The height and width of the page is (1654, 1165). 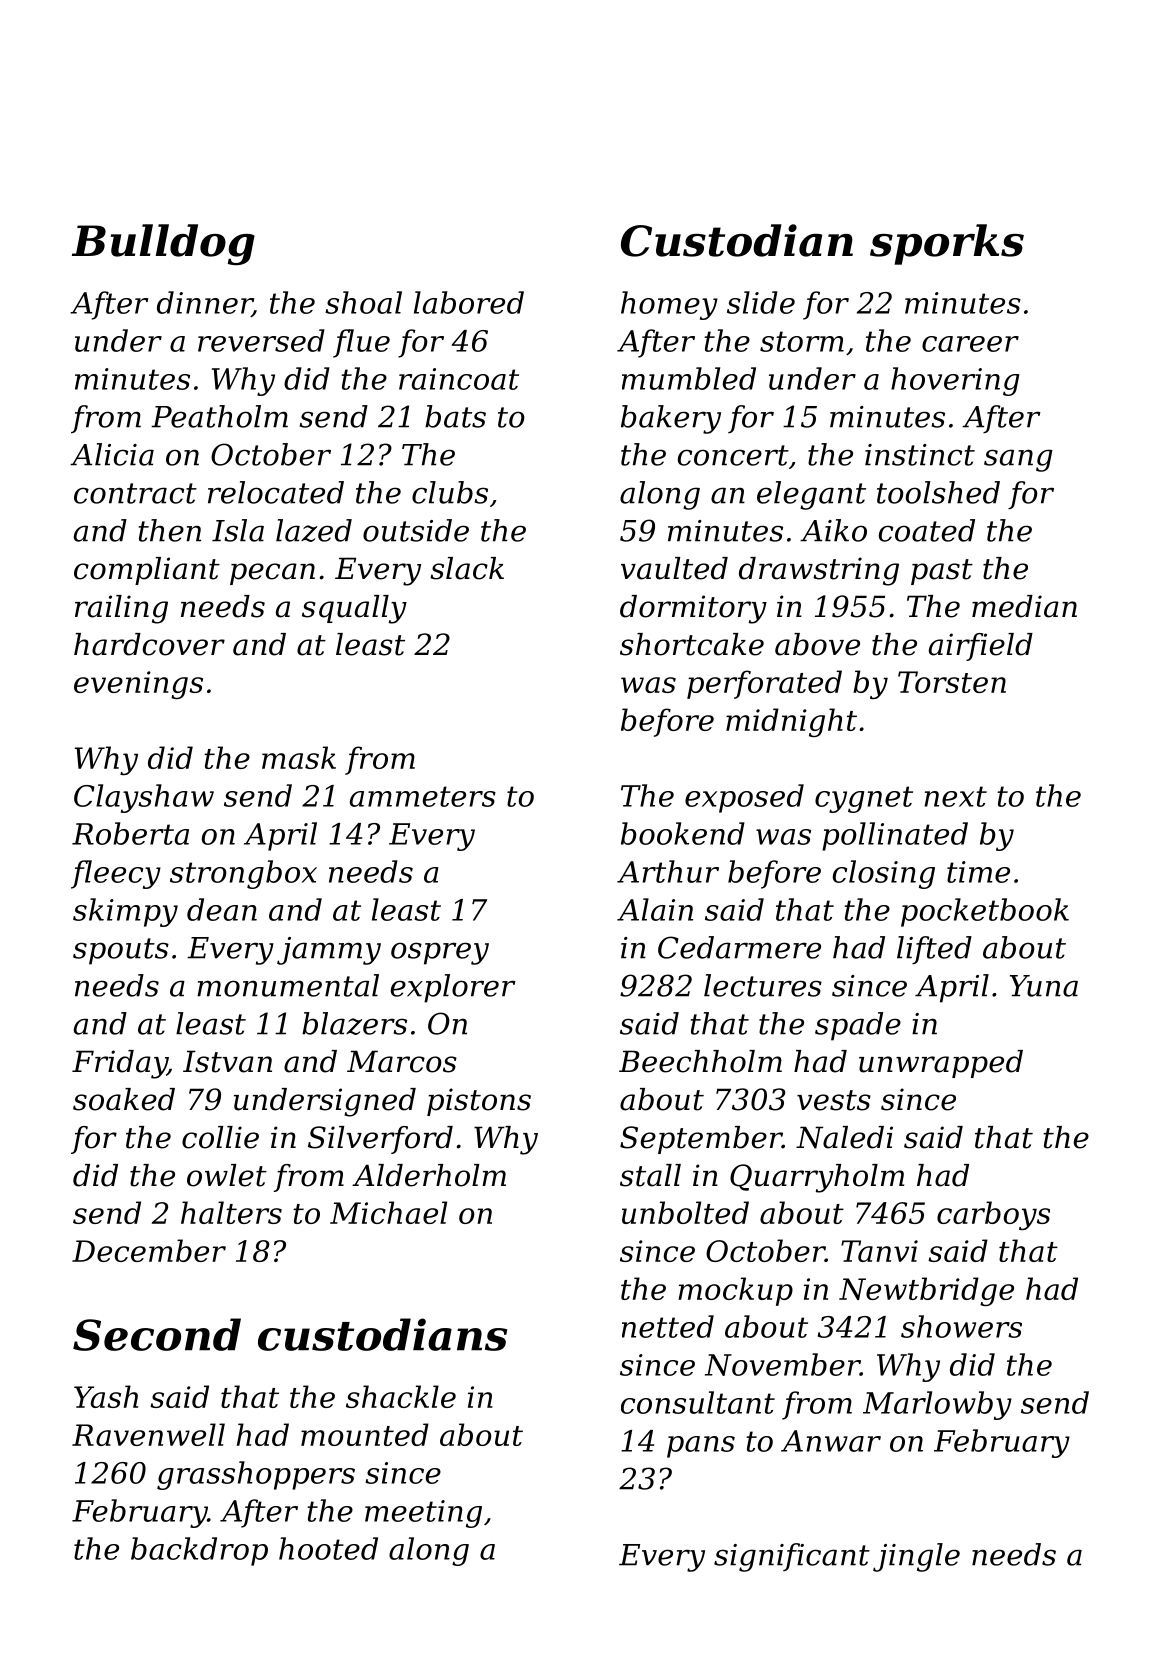 What do you see at coordinates (365, 1434) in the page?
I see `mounted` at bounding box center [365, 1434].
